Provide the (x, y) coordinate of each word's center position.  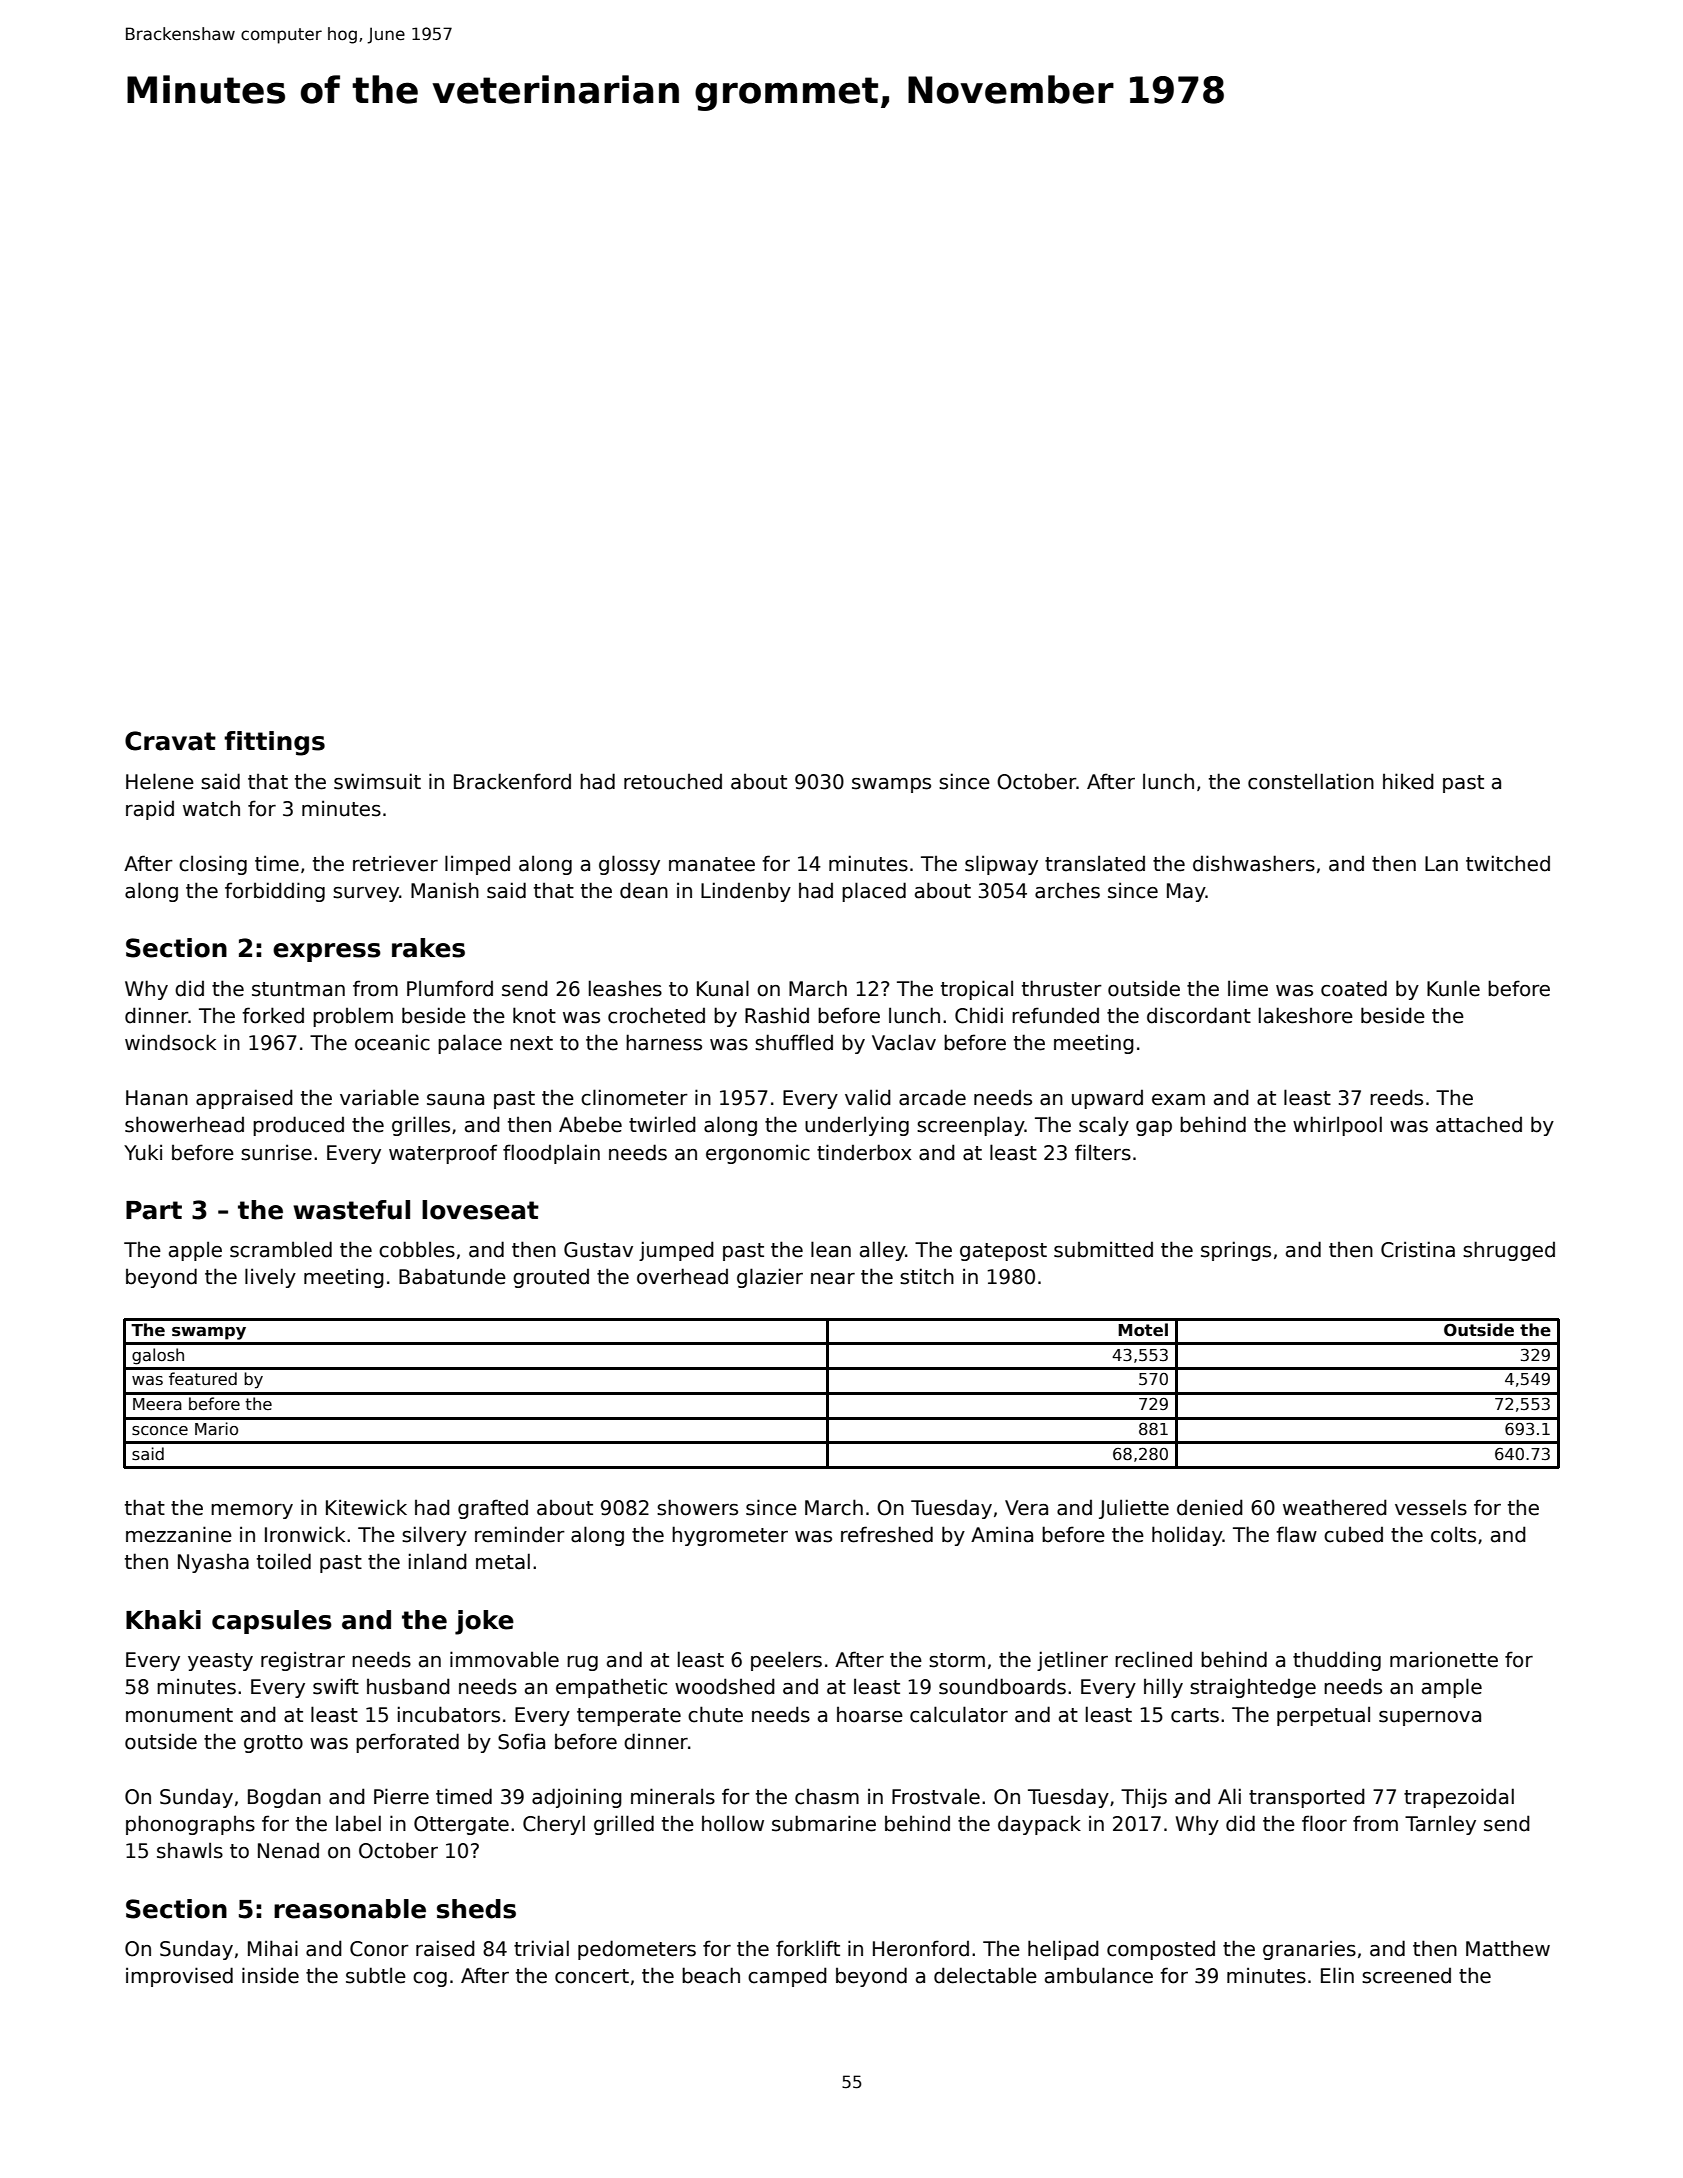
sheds (476, 1909)
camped (787, 1977)
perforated (407, 1743)
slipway (1001, 865)
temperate (629, 1717)
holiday (1187, 1536)
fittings (274, 743)
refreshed (887, 1534)
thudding (1337, 1661)
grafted (493, 1509)
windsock (170, 1042)
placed (874, 892)
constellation (1311, 781)
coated (1354, 988)
